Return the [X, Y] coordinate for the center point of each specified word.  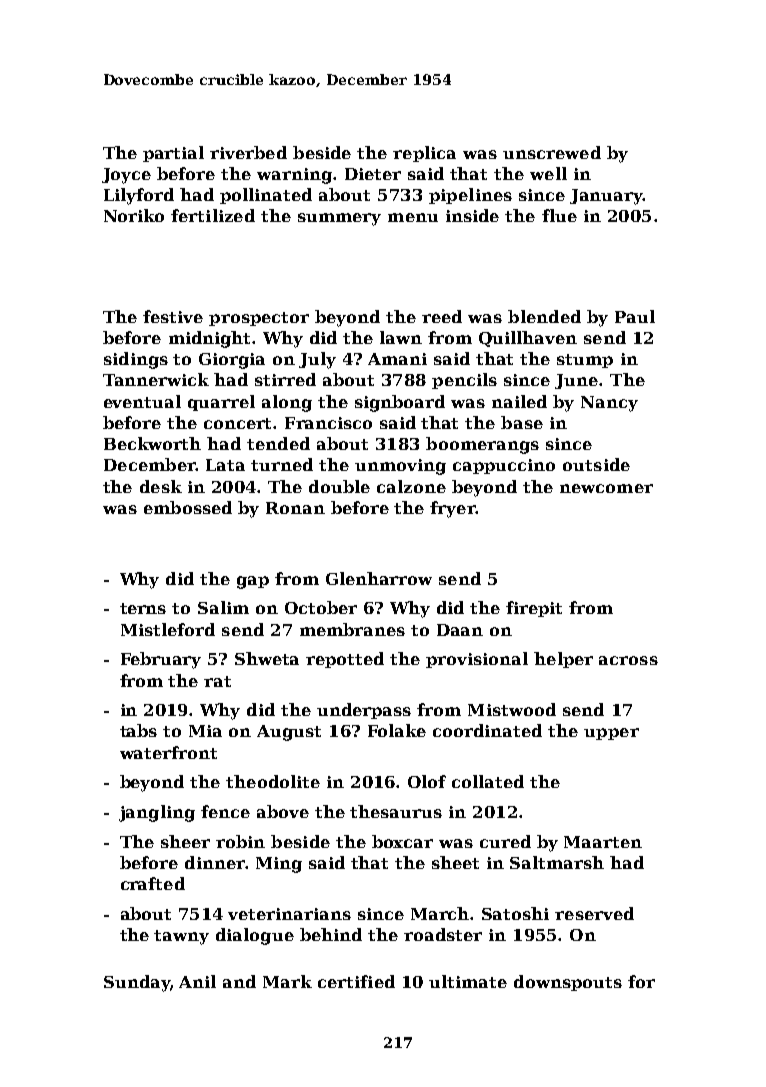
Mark [287, 981]
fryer [452, 509]
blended [544, 316]
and [239, 981]
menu [413, 217]
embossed [188, 507]
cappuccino [504, 466]
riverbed [248, 152]
